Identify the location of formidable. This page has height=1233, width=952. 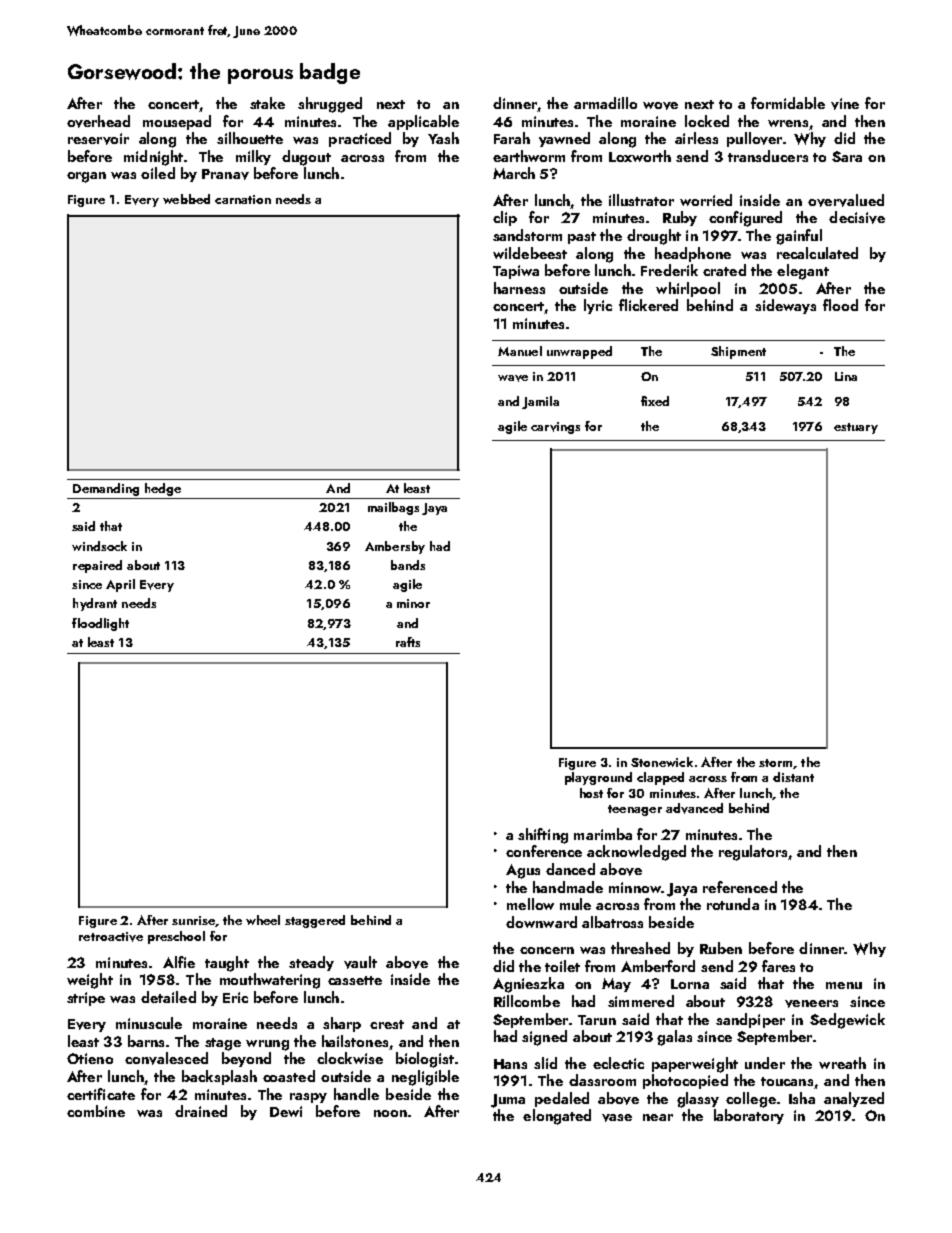
(788, 103).
